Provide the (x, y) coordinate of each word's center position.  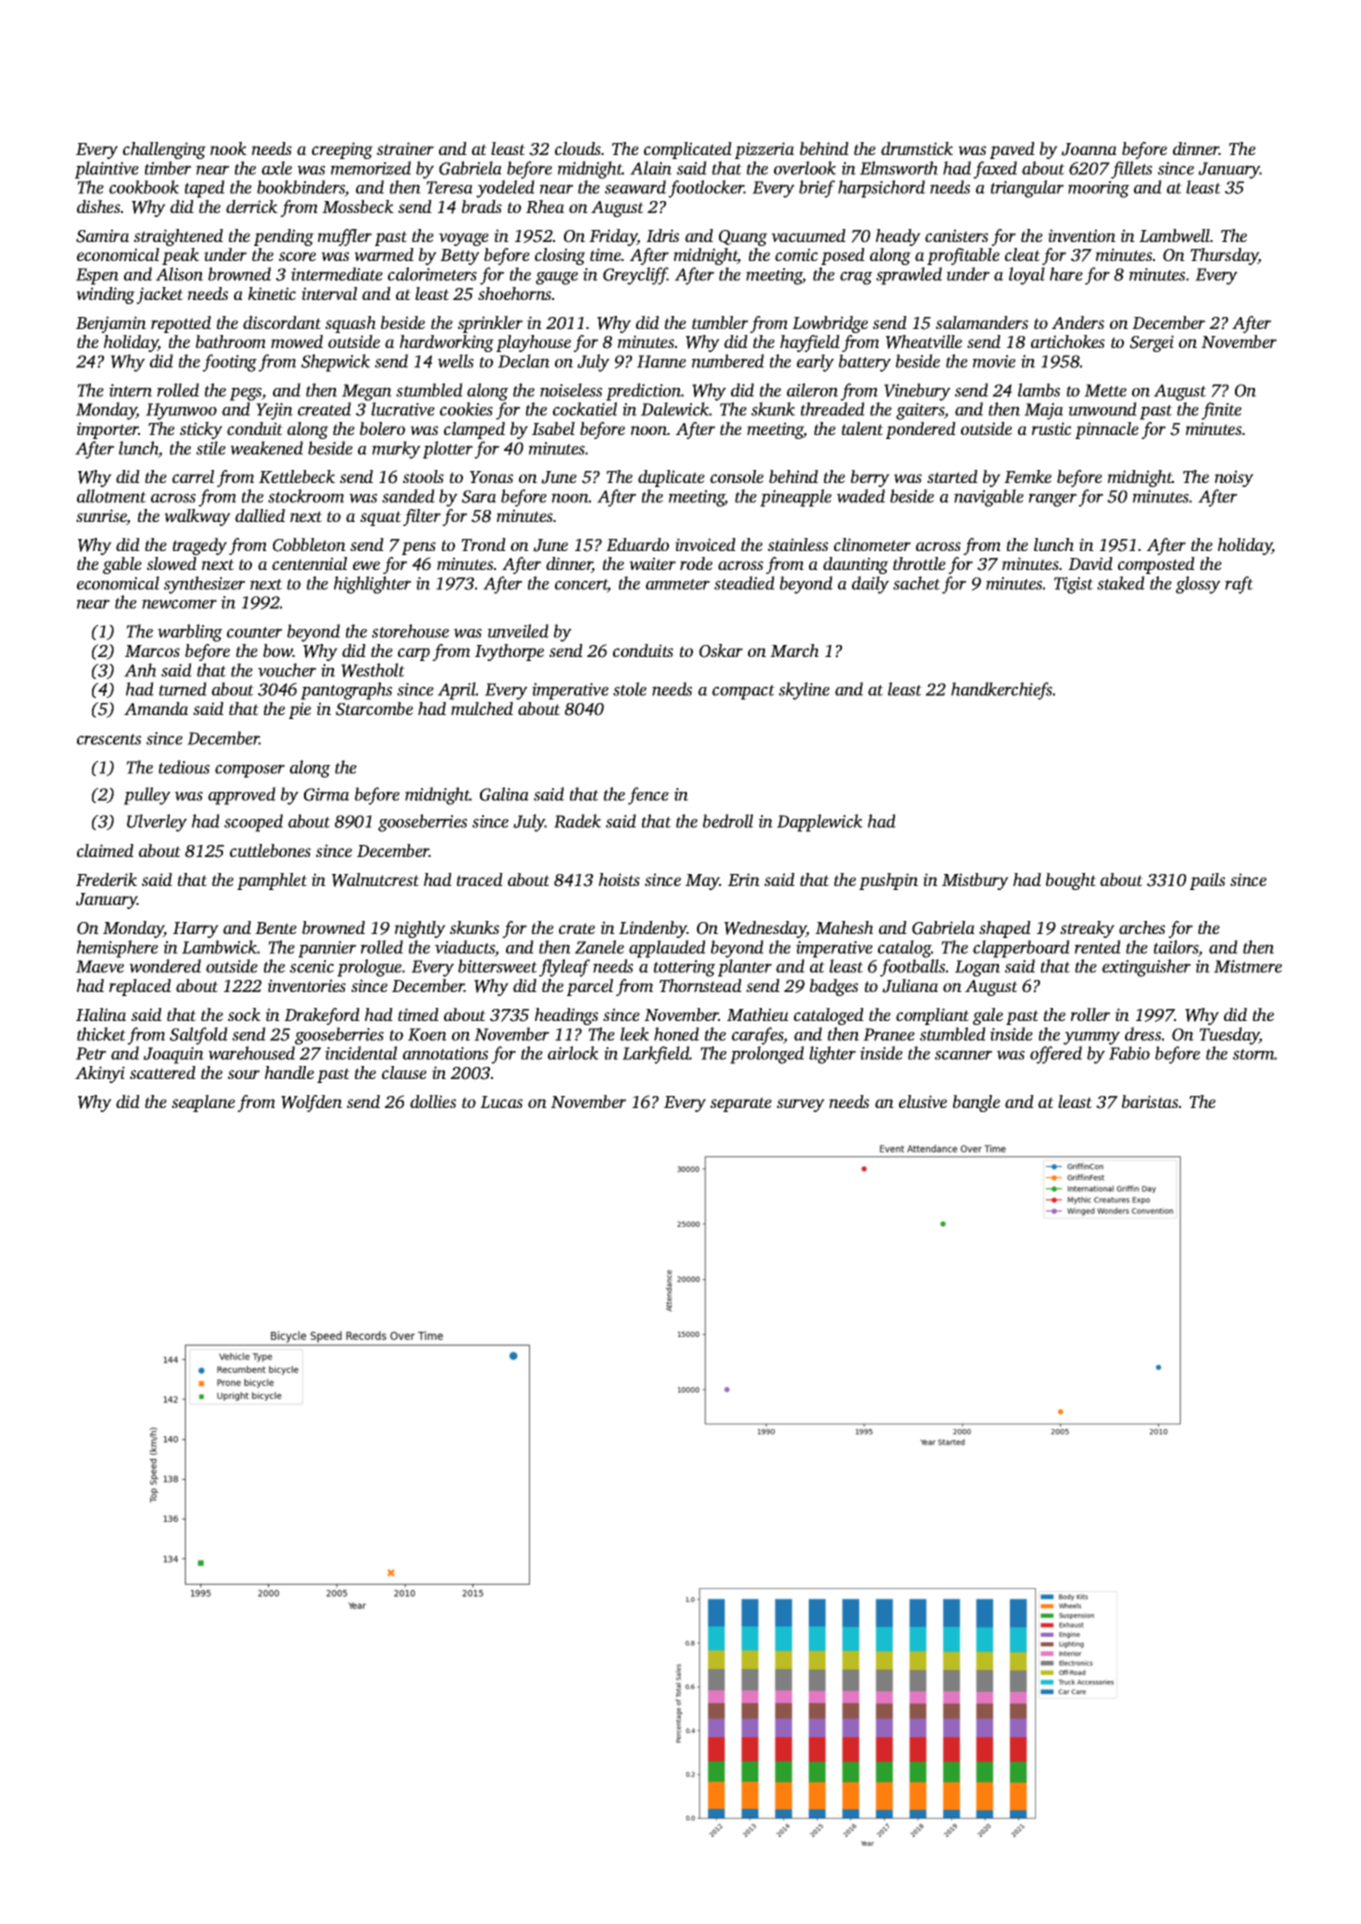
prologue (369, 968)
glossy (1198, 585)
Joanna (1089, 149)
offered (1056, 1055)
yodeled (505, 189)
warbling (190, 633)
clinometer (872, 544)
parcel (590, 987)
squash (350, 324)
